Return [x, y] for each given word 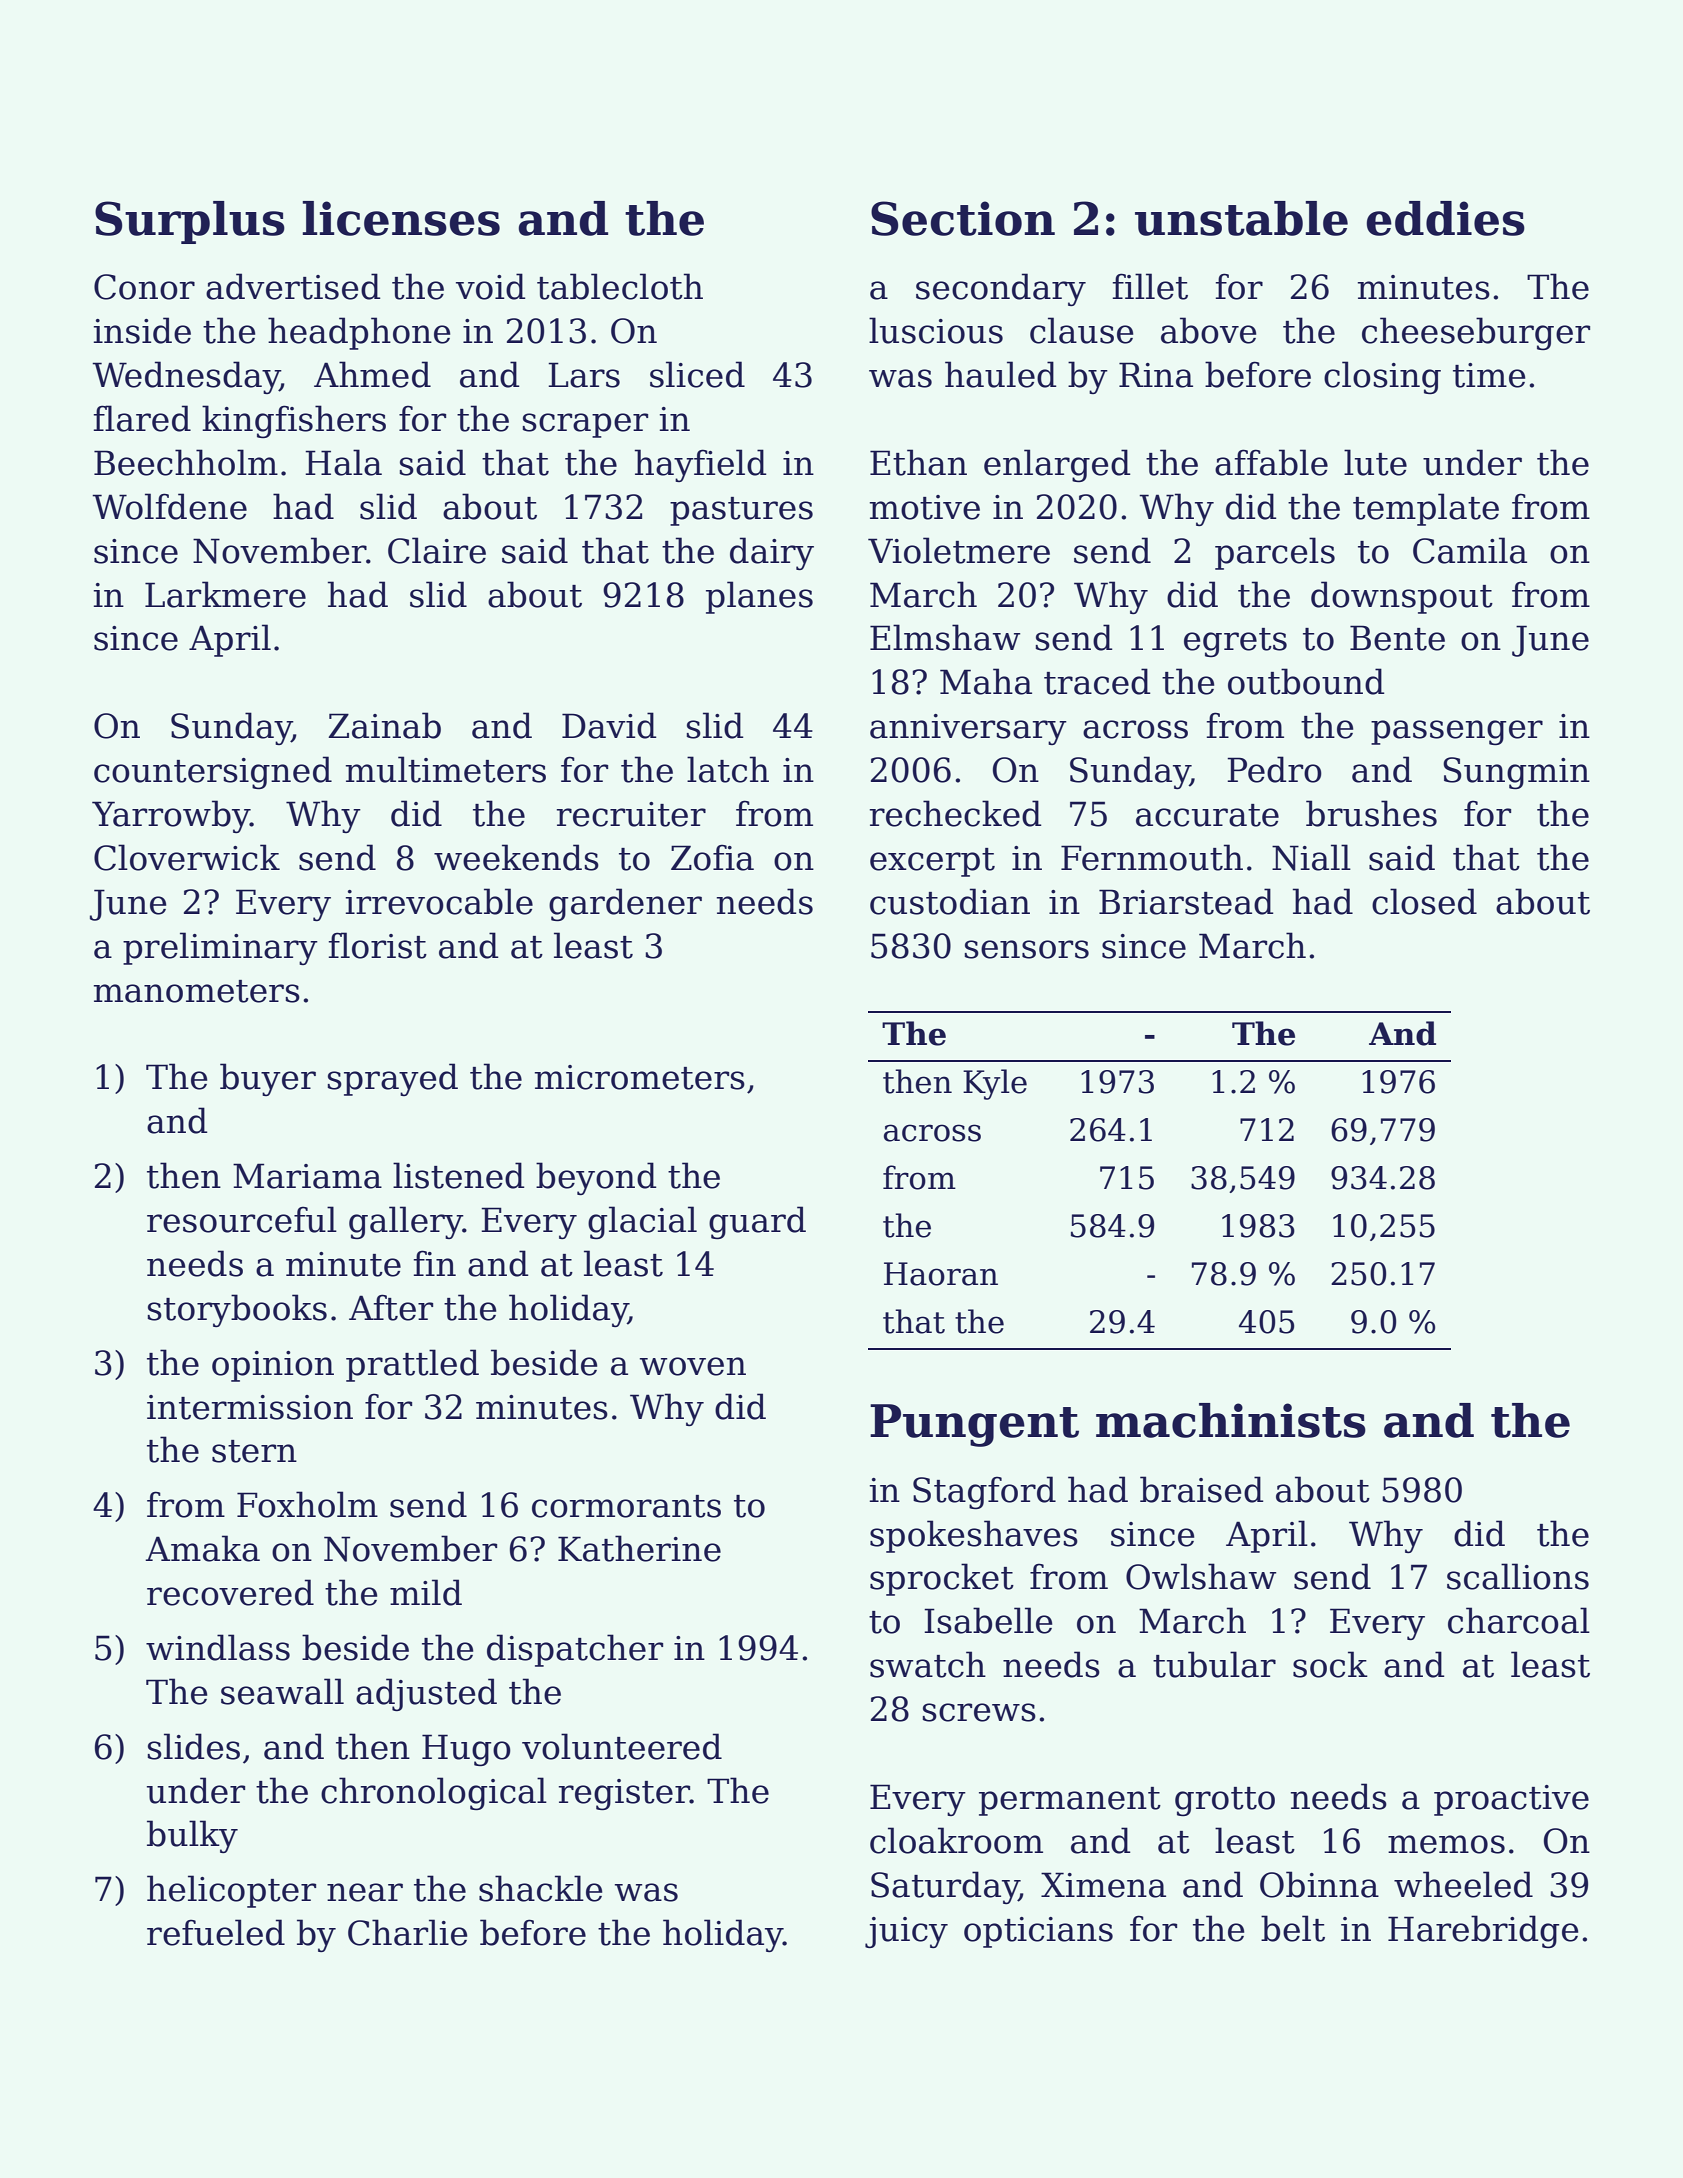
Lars [584, 375]
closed [1424, 901]
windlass [218, 1647]
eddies [1445, 218]
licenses [401, 218]
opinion [273, 1366]
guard [757, 1222]
